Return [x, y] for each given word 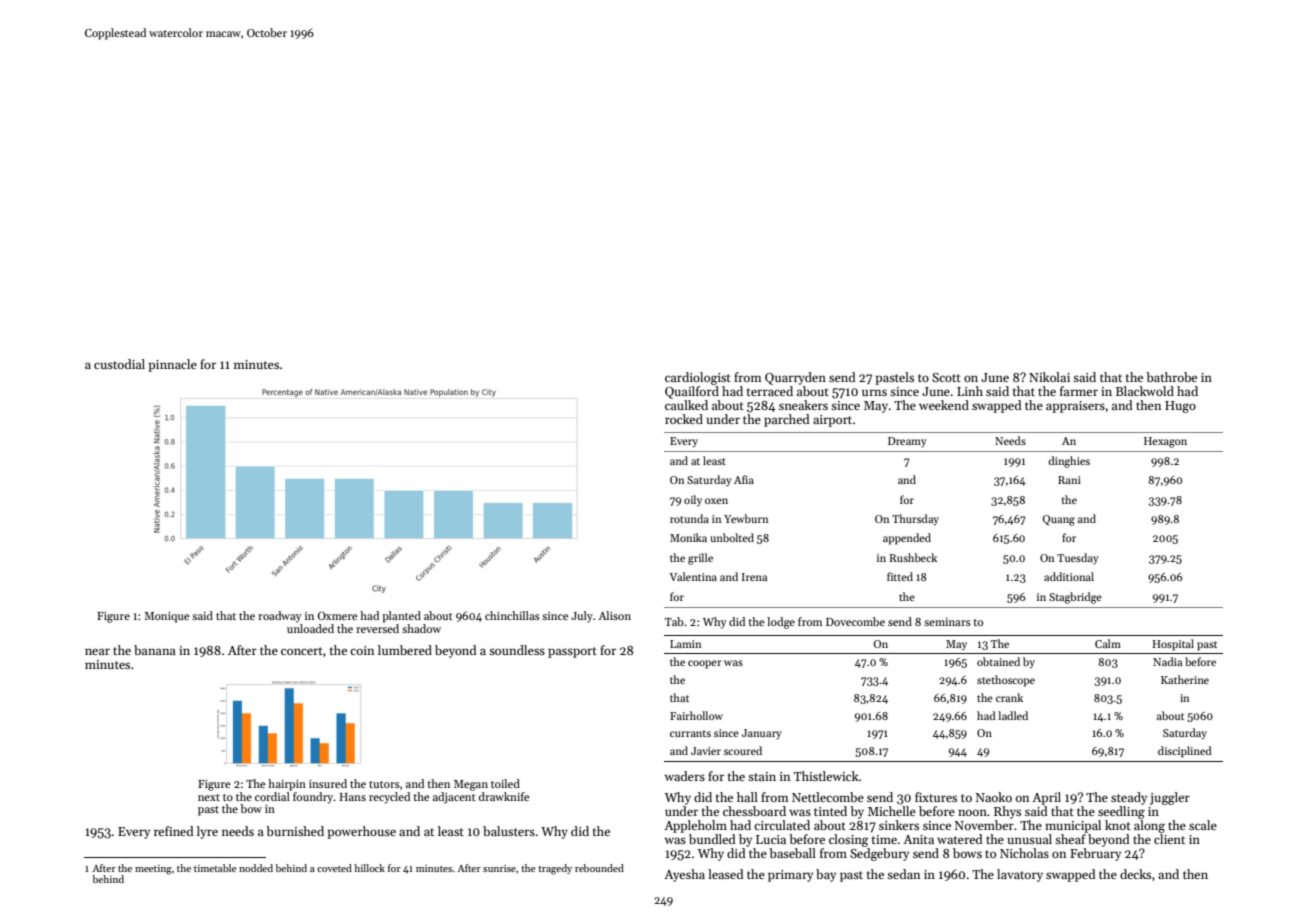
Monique [166, 617]
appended [907, 539]
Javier [706, 751]
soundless [517, 650]
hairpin [287, 785]
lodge [781, 623]
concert [302, 651]
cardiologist [698, 378]
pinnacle [172, 365]
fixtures [936, 797]
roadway [280, 617]
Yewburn [746, 518]
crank [1009, 697]
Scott [946, 377]
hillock [369, 868]
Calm [1108, 643]
